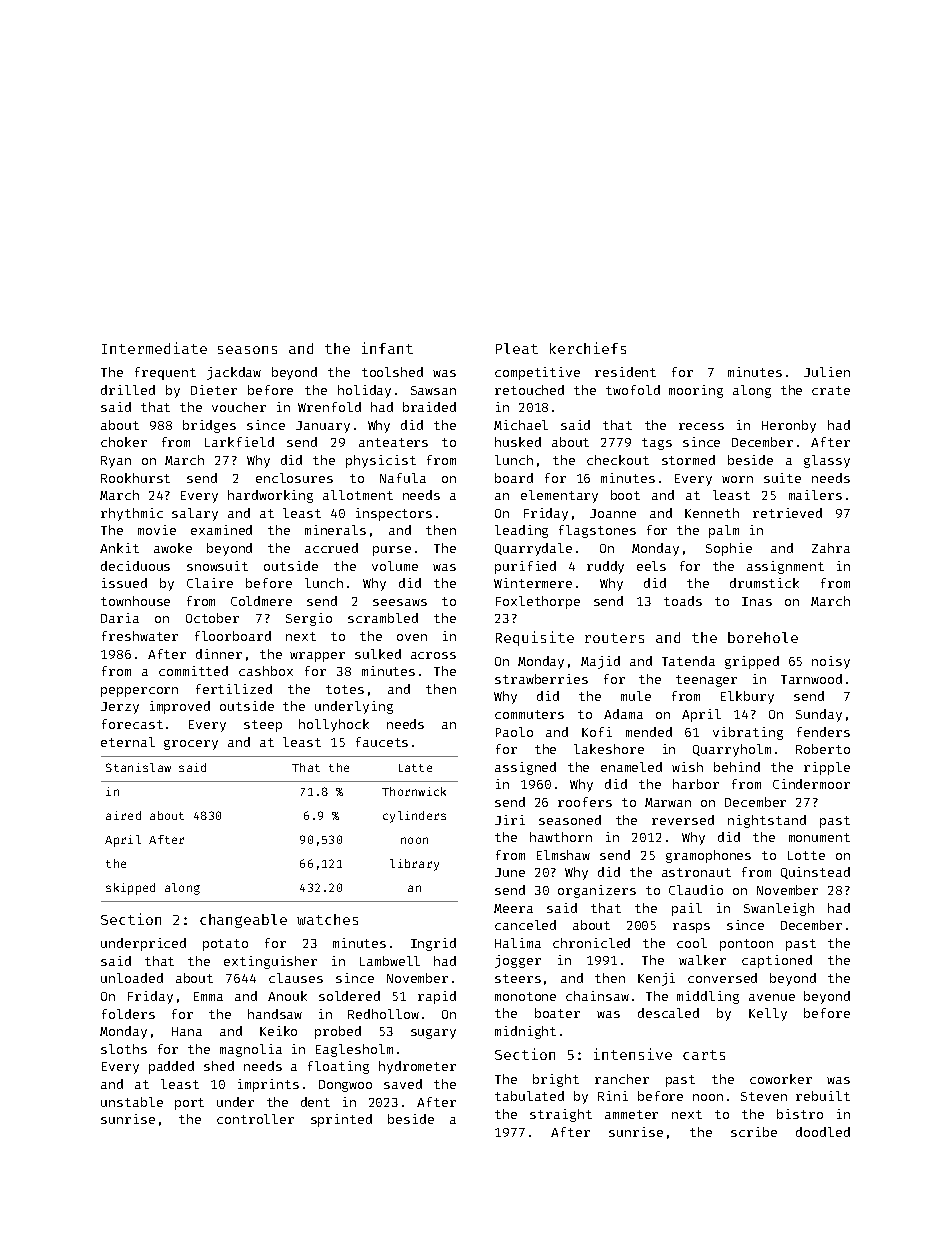 The height and width of the screenshot is (1233, 952). Describe the element at coordinates (556, 1080) in the screenshot. I see `bright` at that location.
